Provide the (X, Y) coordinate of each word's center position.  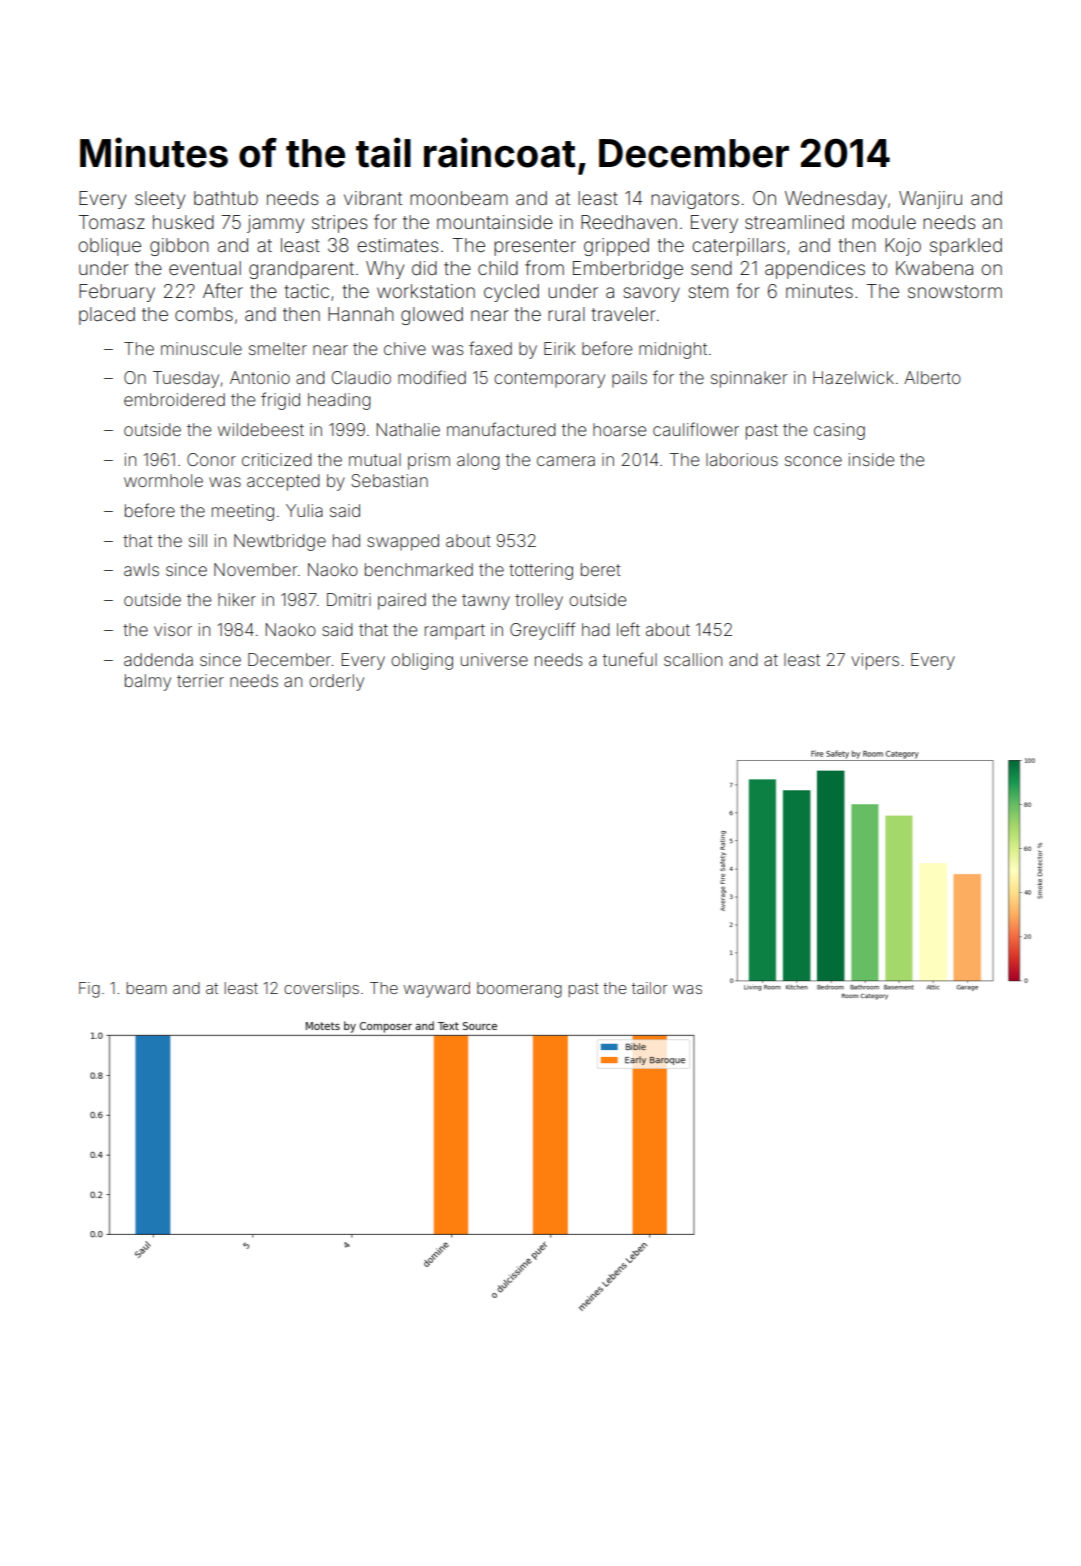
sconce (813, 461)
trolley (539, 601)
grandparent (301, 270)
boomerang (519, 990)
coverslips (321, 989)
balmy (148, 682)
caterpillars (738, 247)
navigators (695, 200)
